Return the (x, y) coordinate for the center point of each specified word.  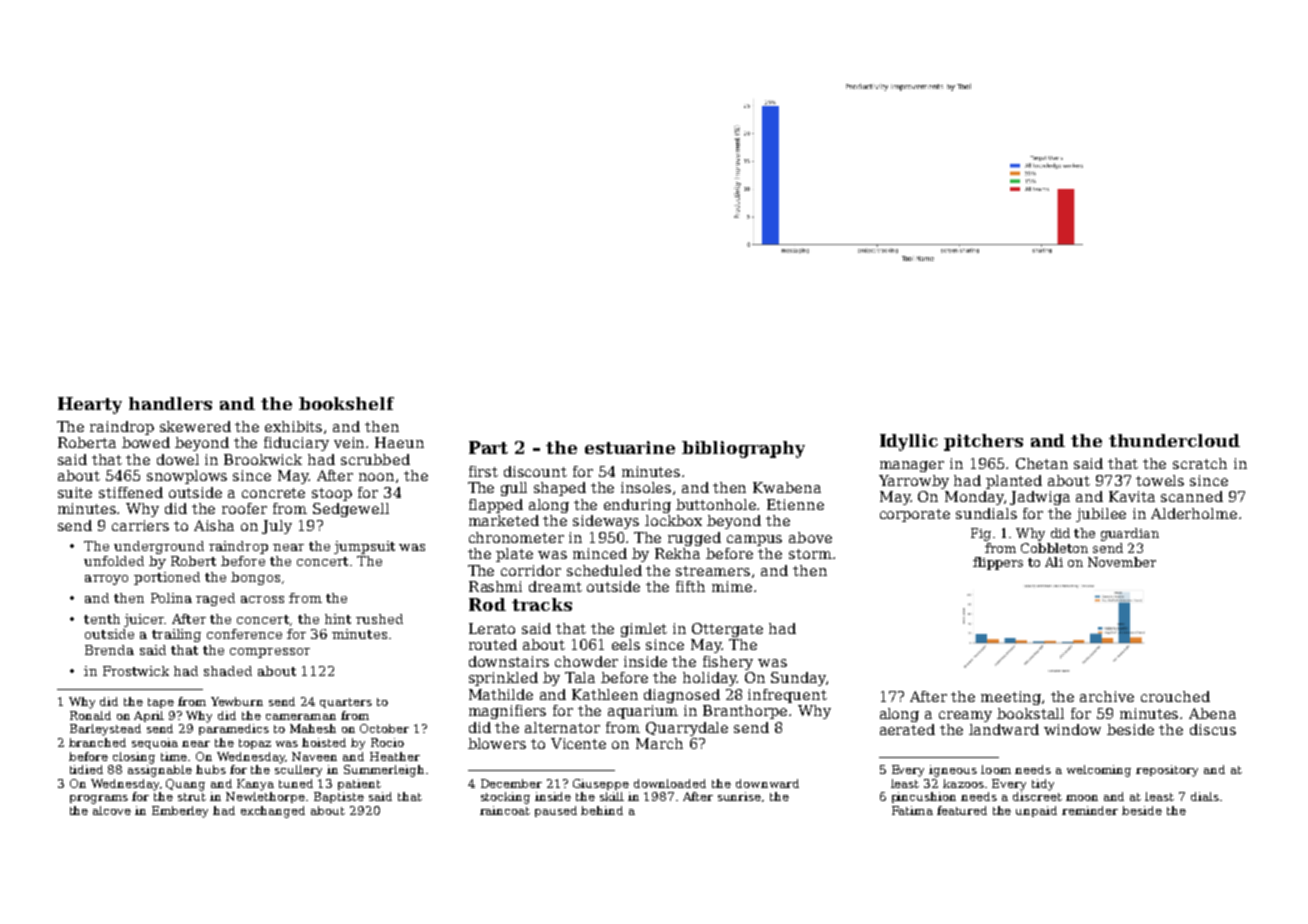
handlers (170, 403)
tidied (86, 769)
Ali (1054, 562)
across (262, 599)
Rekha (677, 553)
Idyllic (909, 442)
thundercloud (1174, 440)
